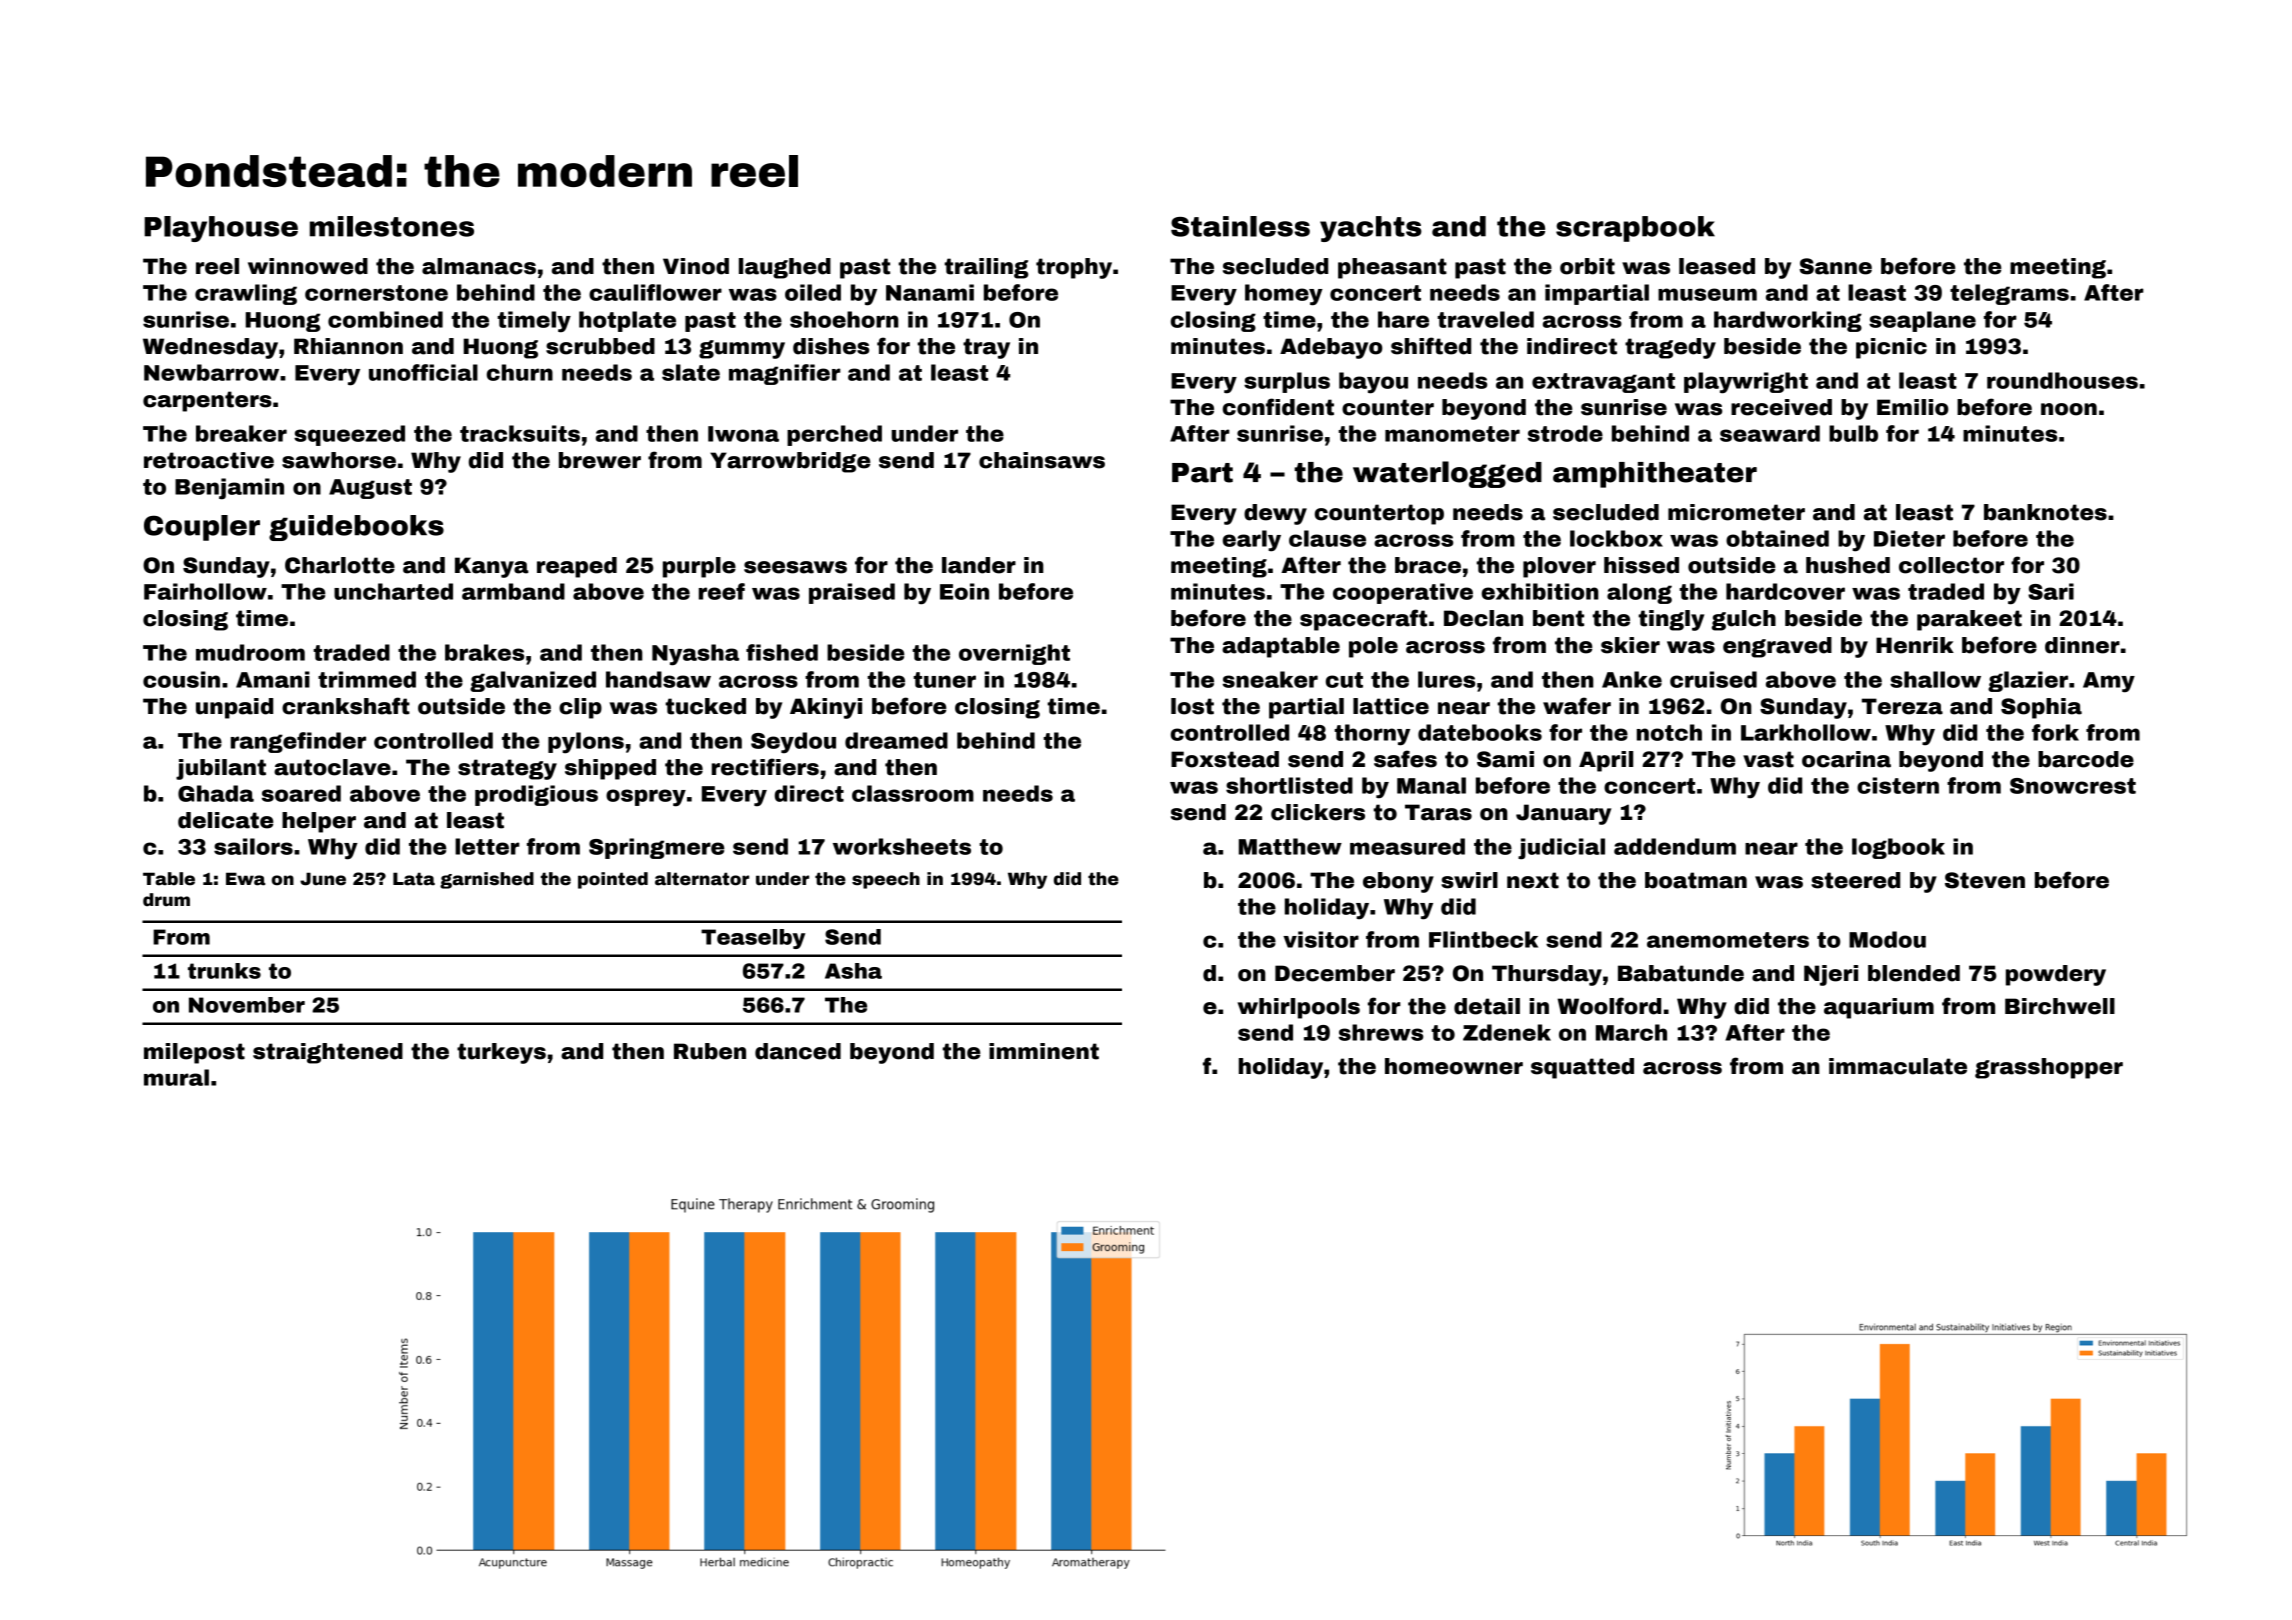  What do you see at coordinates (1675, 846) in the image?
I see `addendum` at bounding box center [1675, 846].
